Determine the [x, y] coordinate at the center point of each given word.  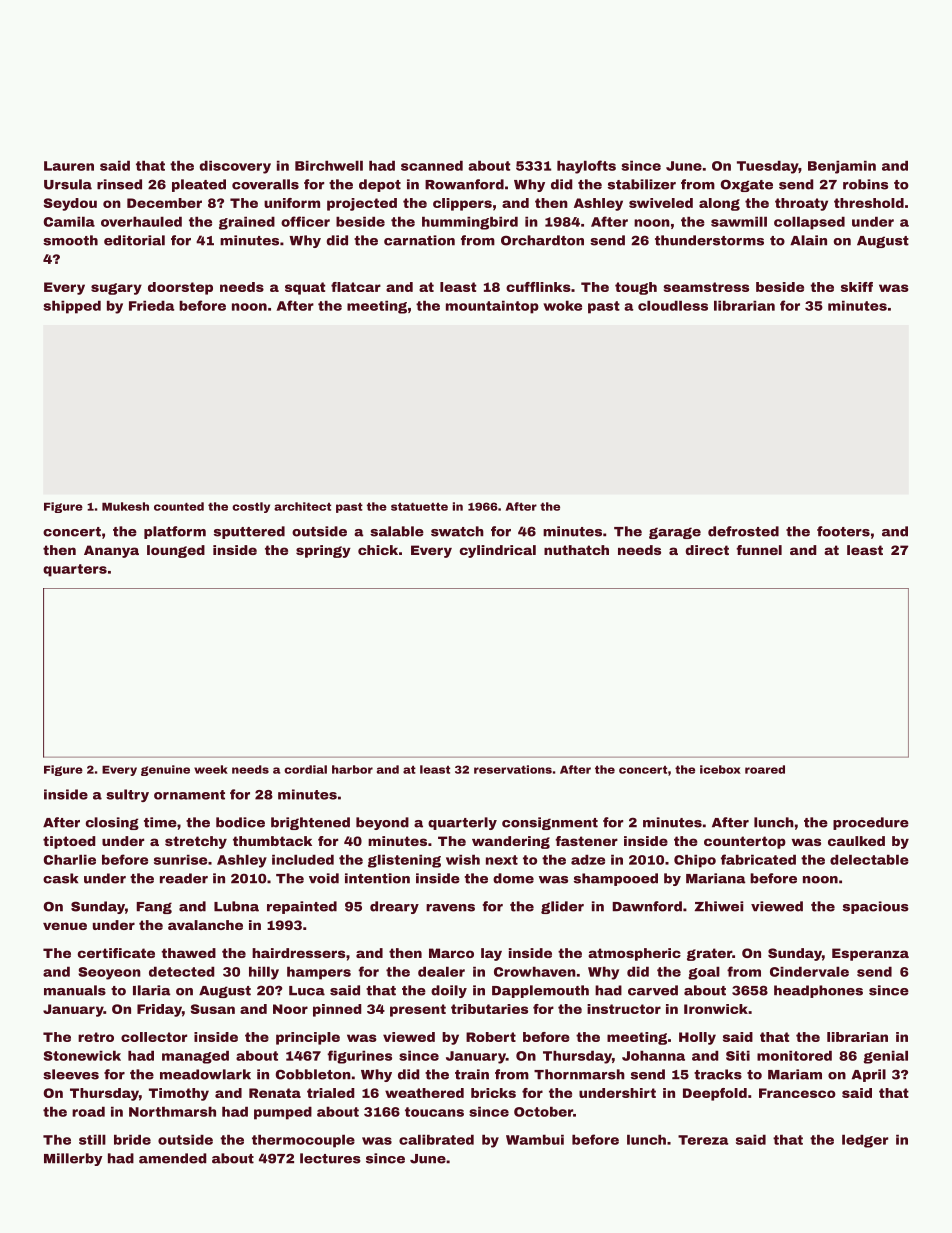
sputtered [249, 532]
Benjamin [842, 167]
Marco [451, 953]
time [160, 822]
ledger [865, 1141]
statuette [419, 506]
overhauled [141, 221]
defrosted [743, 531]
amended [173, 1158]
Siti [738, 1055]
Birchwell [329, 165]
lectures [330, 1158]
